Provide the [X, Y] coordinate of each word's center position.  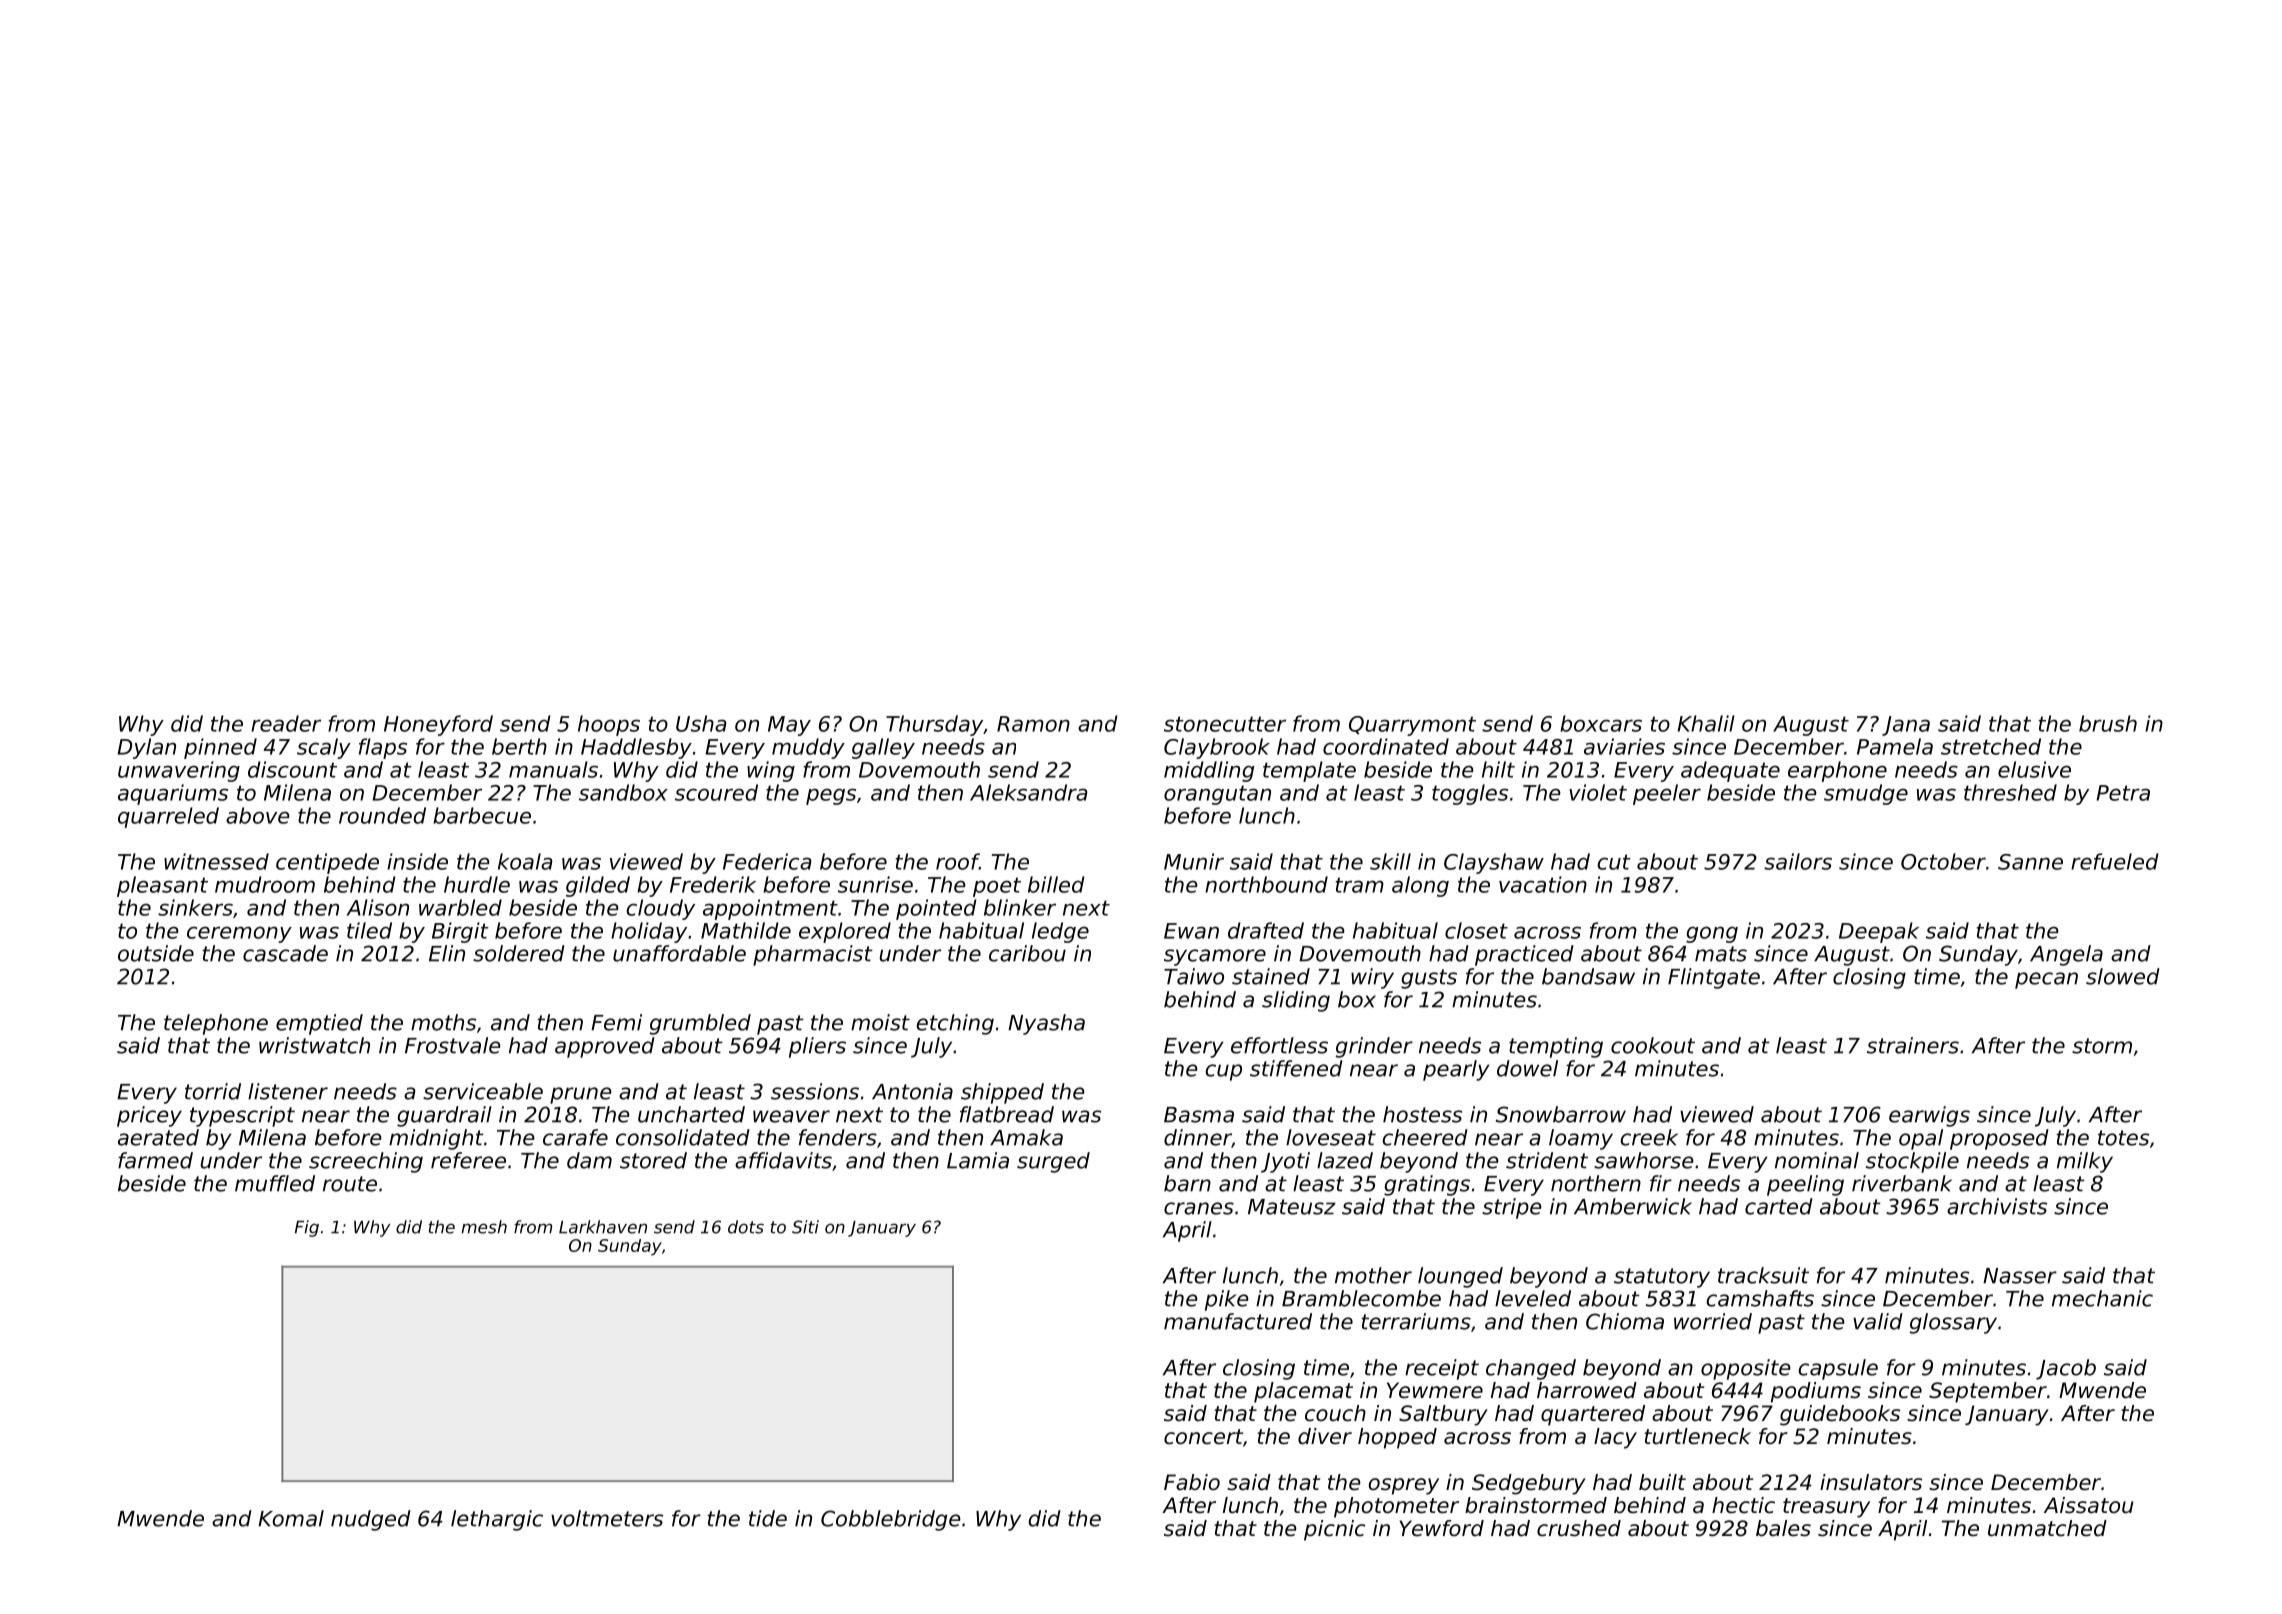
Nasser [2020, 1276]
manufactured [1238, 1321]
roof [957, 861]
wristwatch [314, 1045]
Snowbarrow [1561, 1114]
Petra [2123, 793]
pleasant [162, 886]
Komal [291, 1518]
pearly [1456, 1070]
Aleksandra [1029, 792]
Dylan [147, 748]
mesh [484, 1227]
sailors [1798, 861]
